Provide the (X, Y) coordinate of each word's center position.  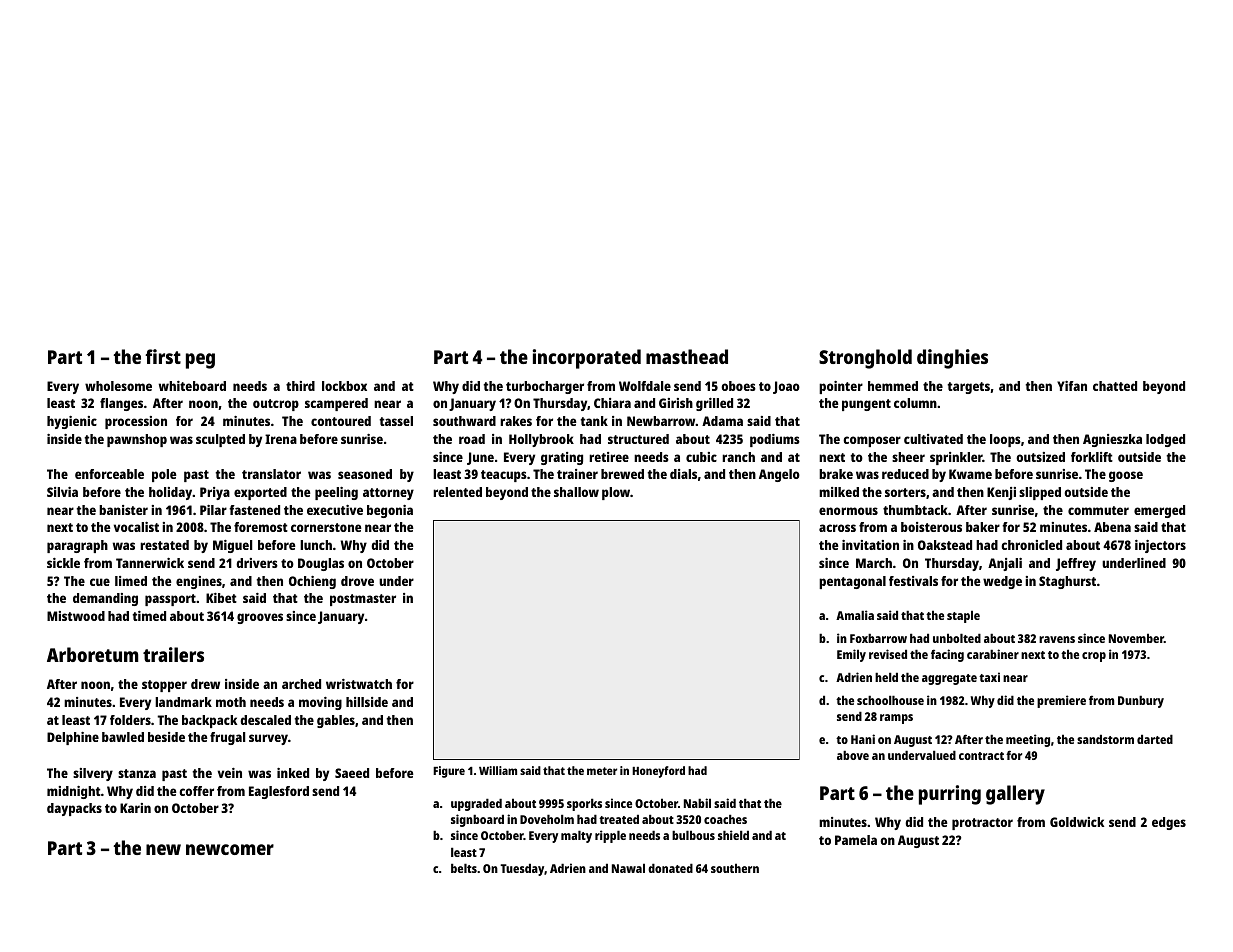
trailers (173, 654)
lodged (1165, 440)
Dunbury (1141, 701)
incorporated (587, 359)
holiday (170, 493)
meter (602, 771)
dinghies (952, 359)
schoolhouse (890, 700)
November (1136, 638)
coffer (196, 791)
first (163, 356)
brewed (622, 474)
